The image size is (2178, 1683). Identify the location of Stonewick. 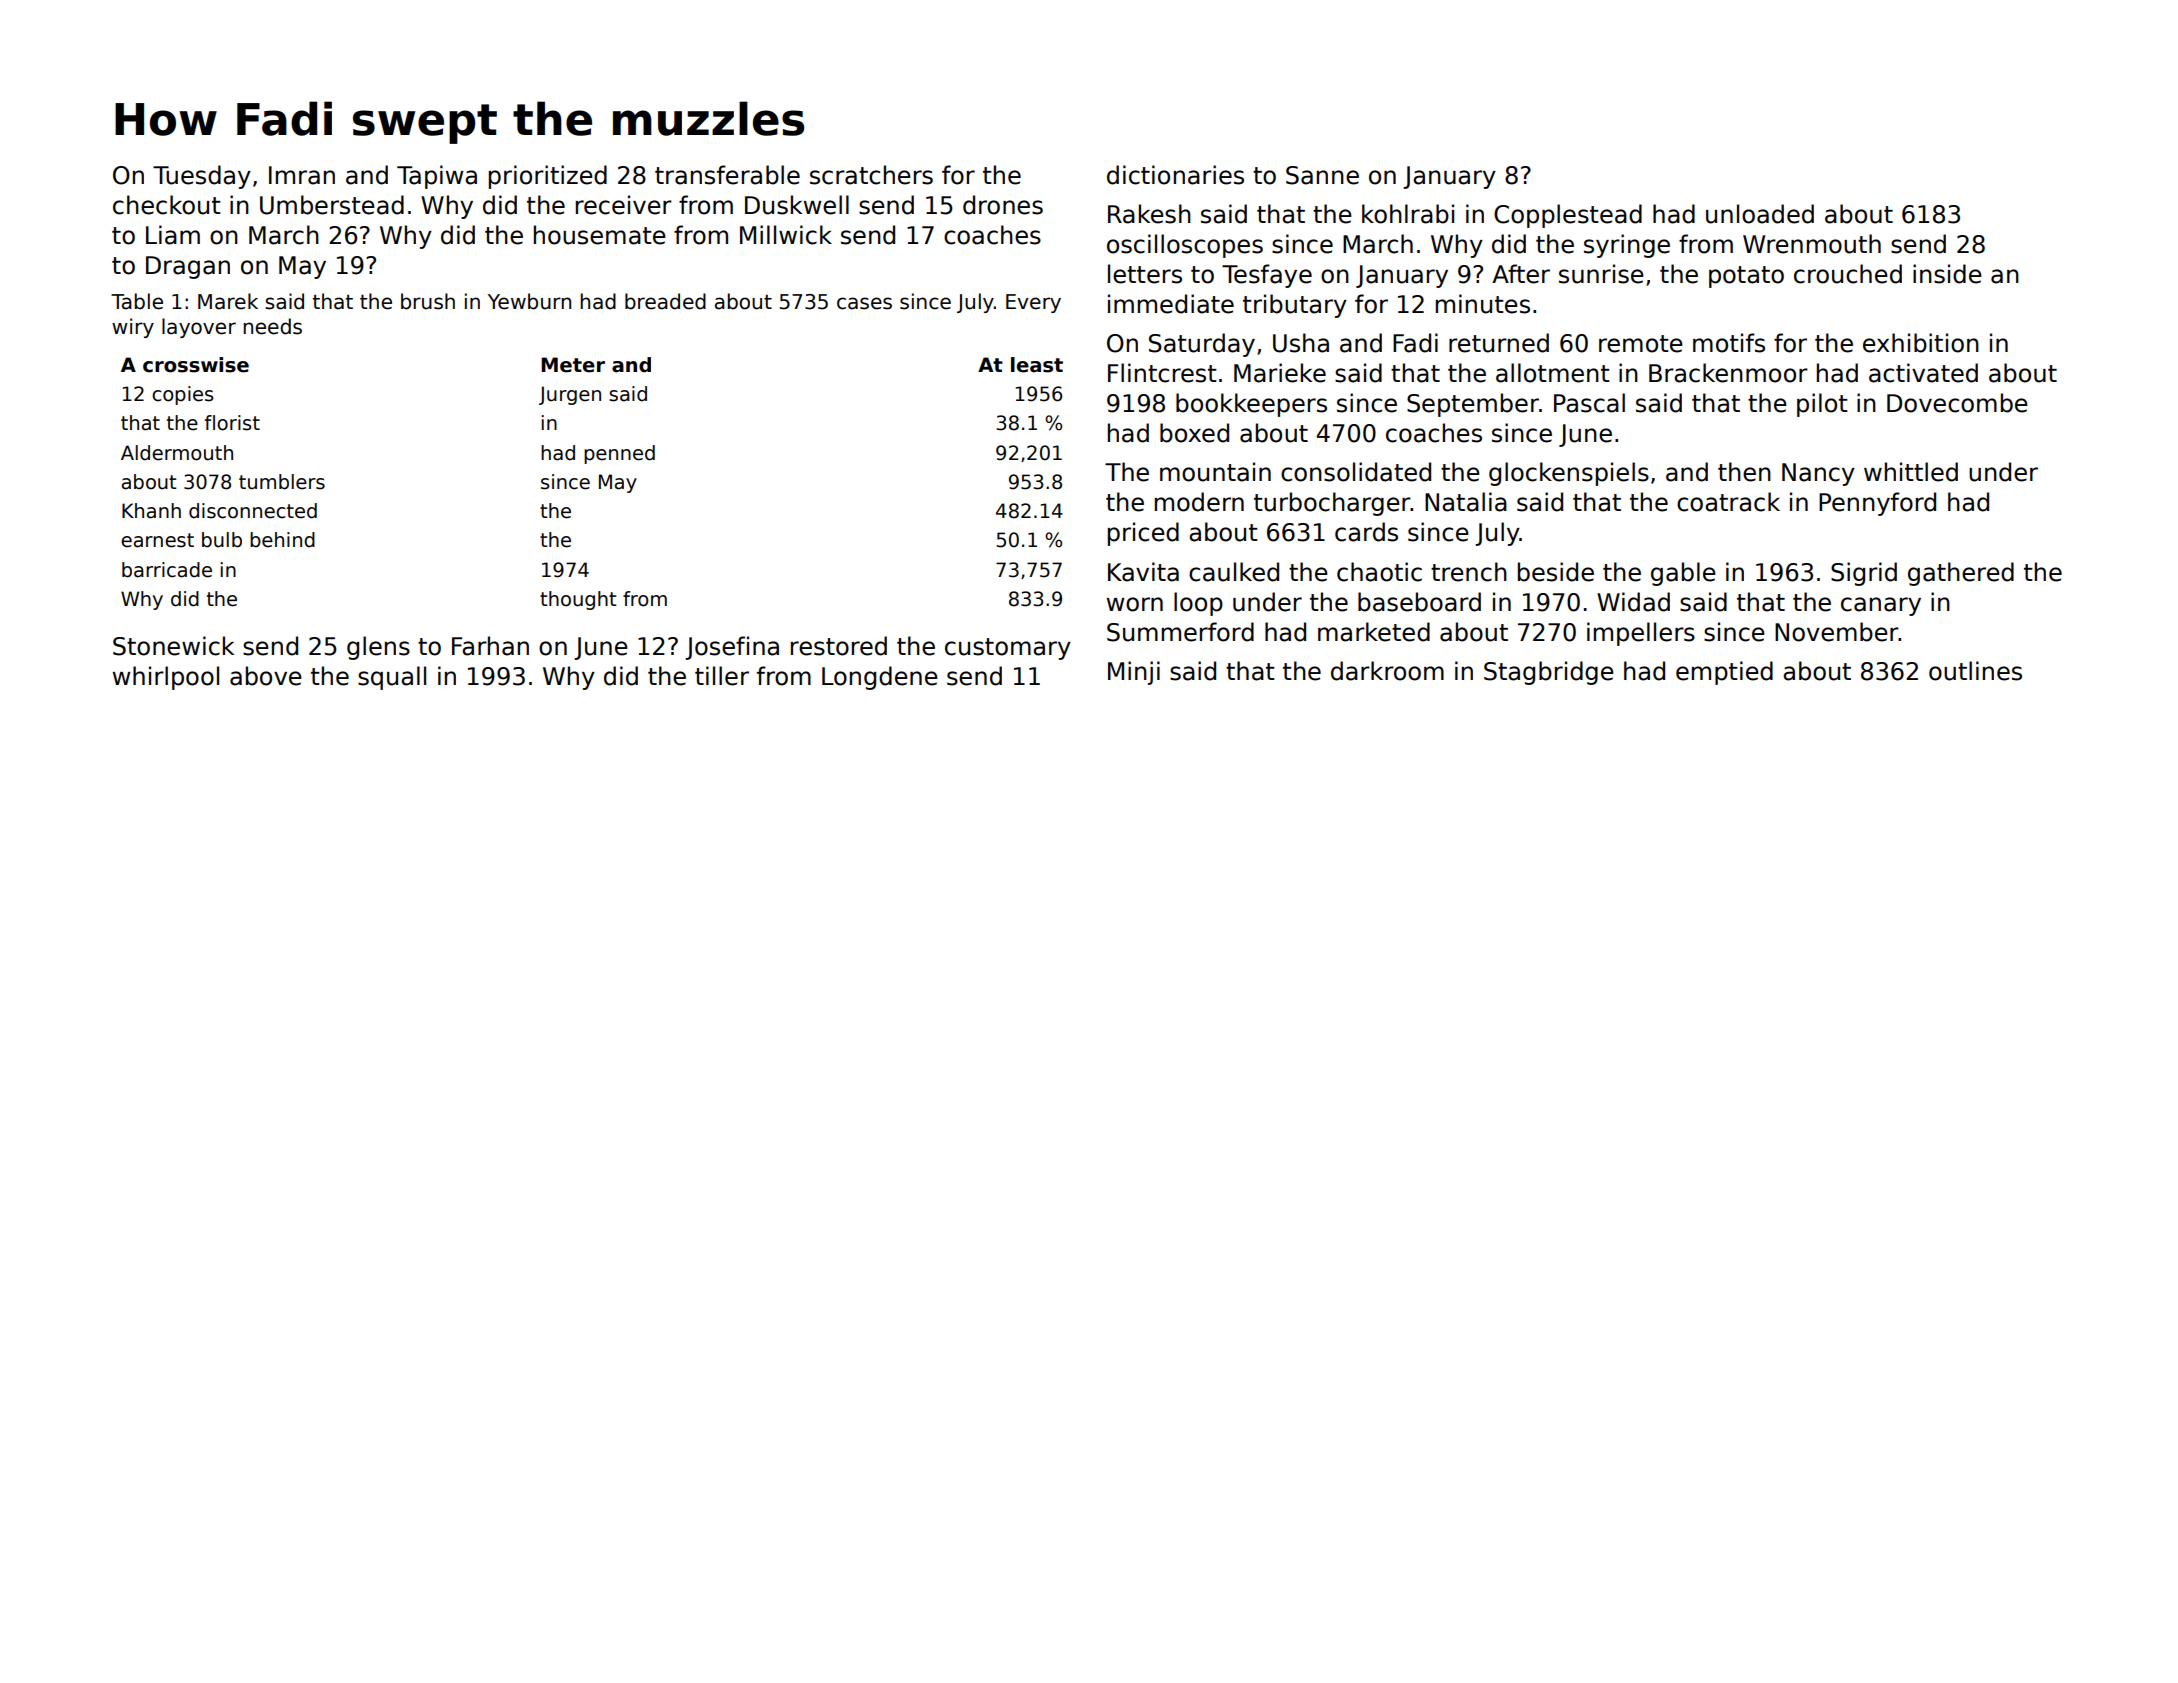
(173, 646).
